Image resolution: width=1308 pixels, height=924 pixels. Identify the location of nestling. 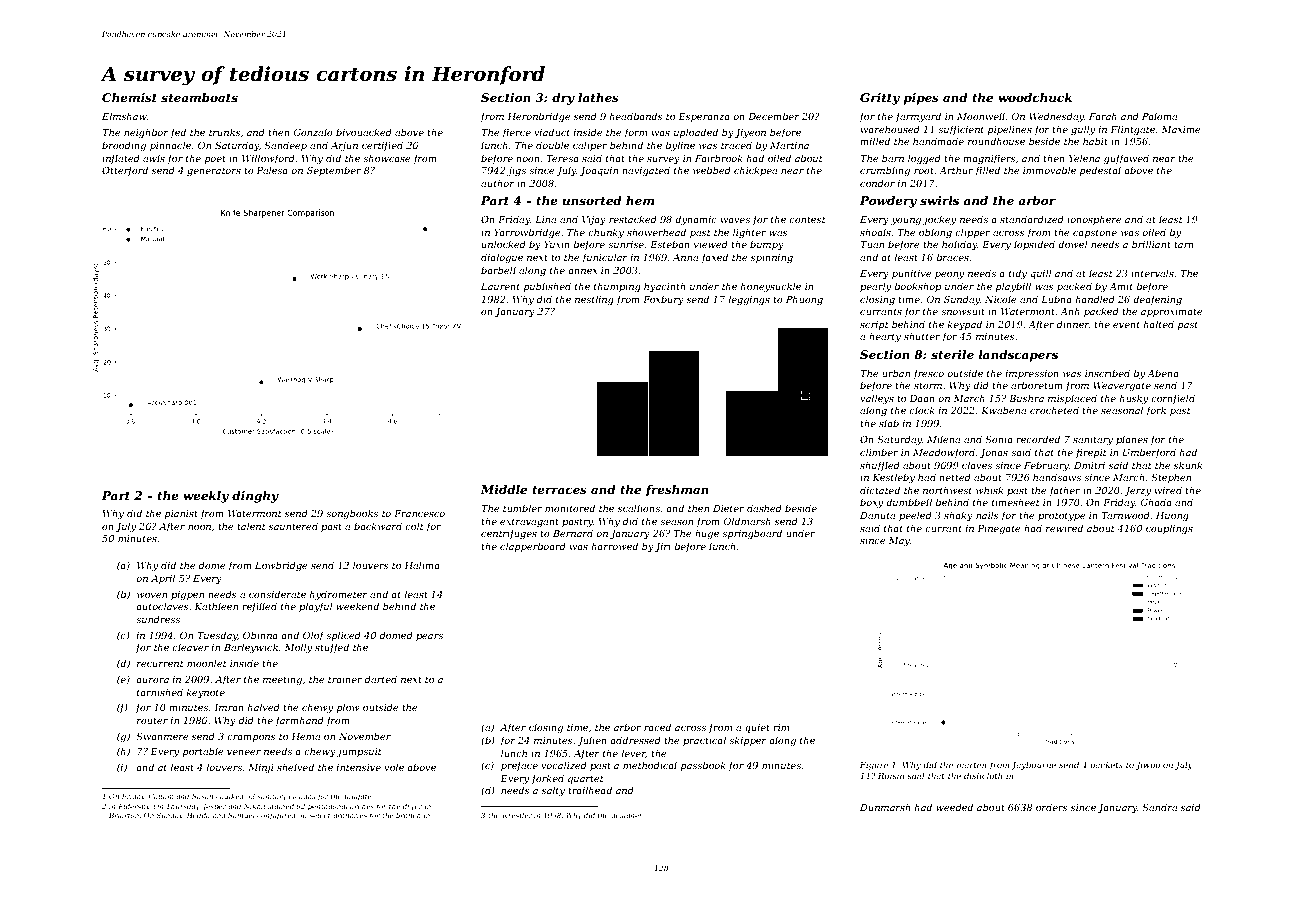
(594, 300).
